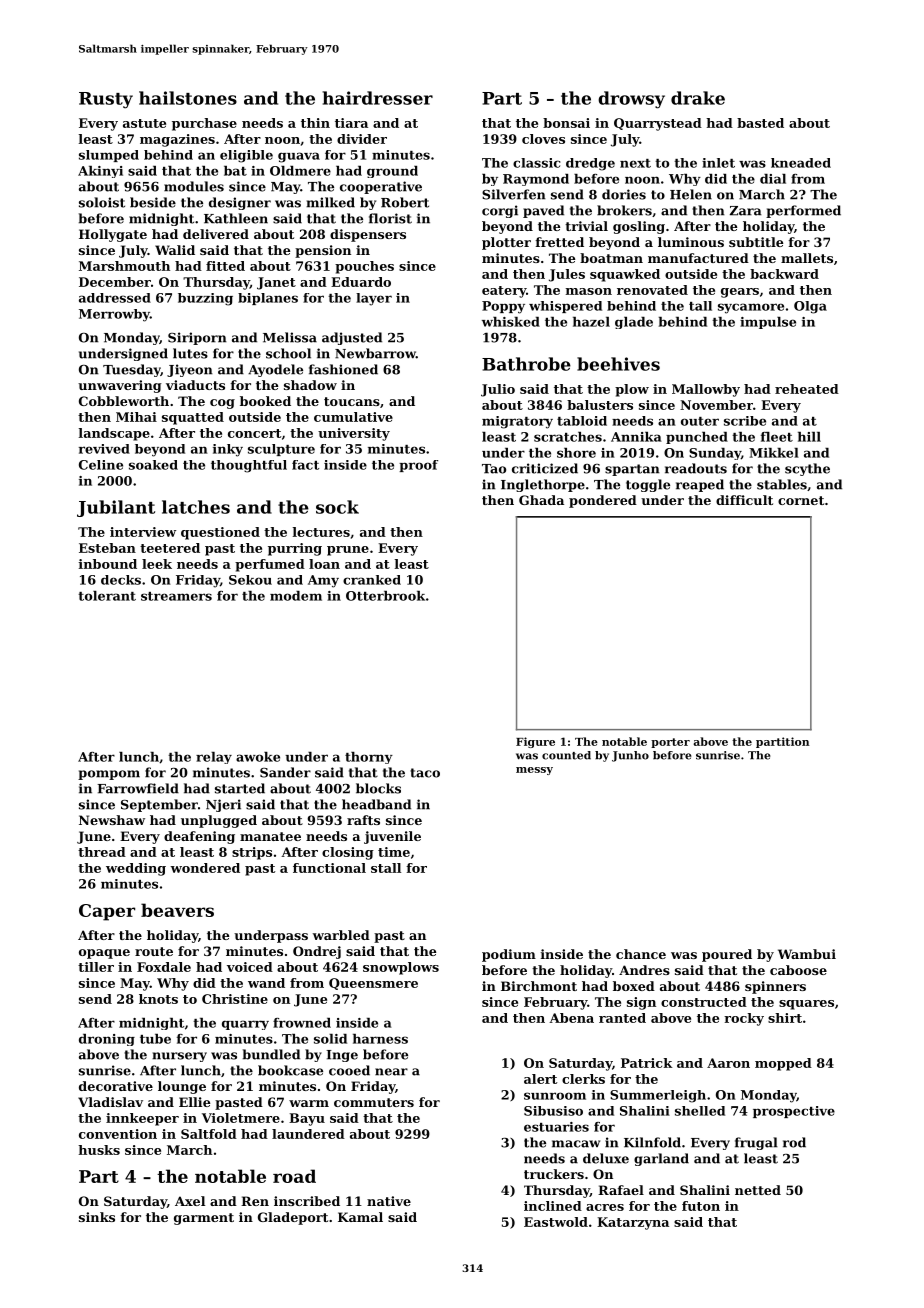 The width and height of the screenshot is (924, 1308). What do you see at coordinates (236, 218) in the screenshot?
I see `Kathleen` at bounding box center [236, 218].
